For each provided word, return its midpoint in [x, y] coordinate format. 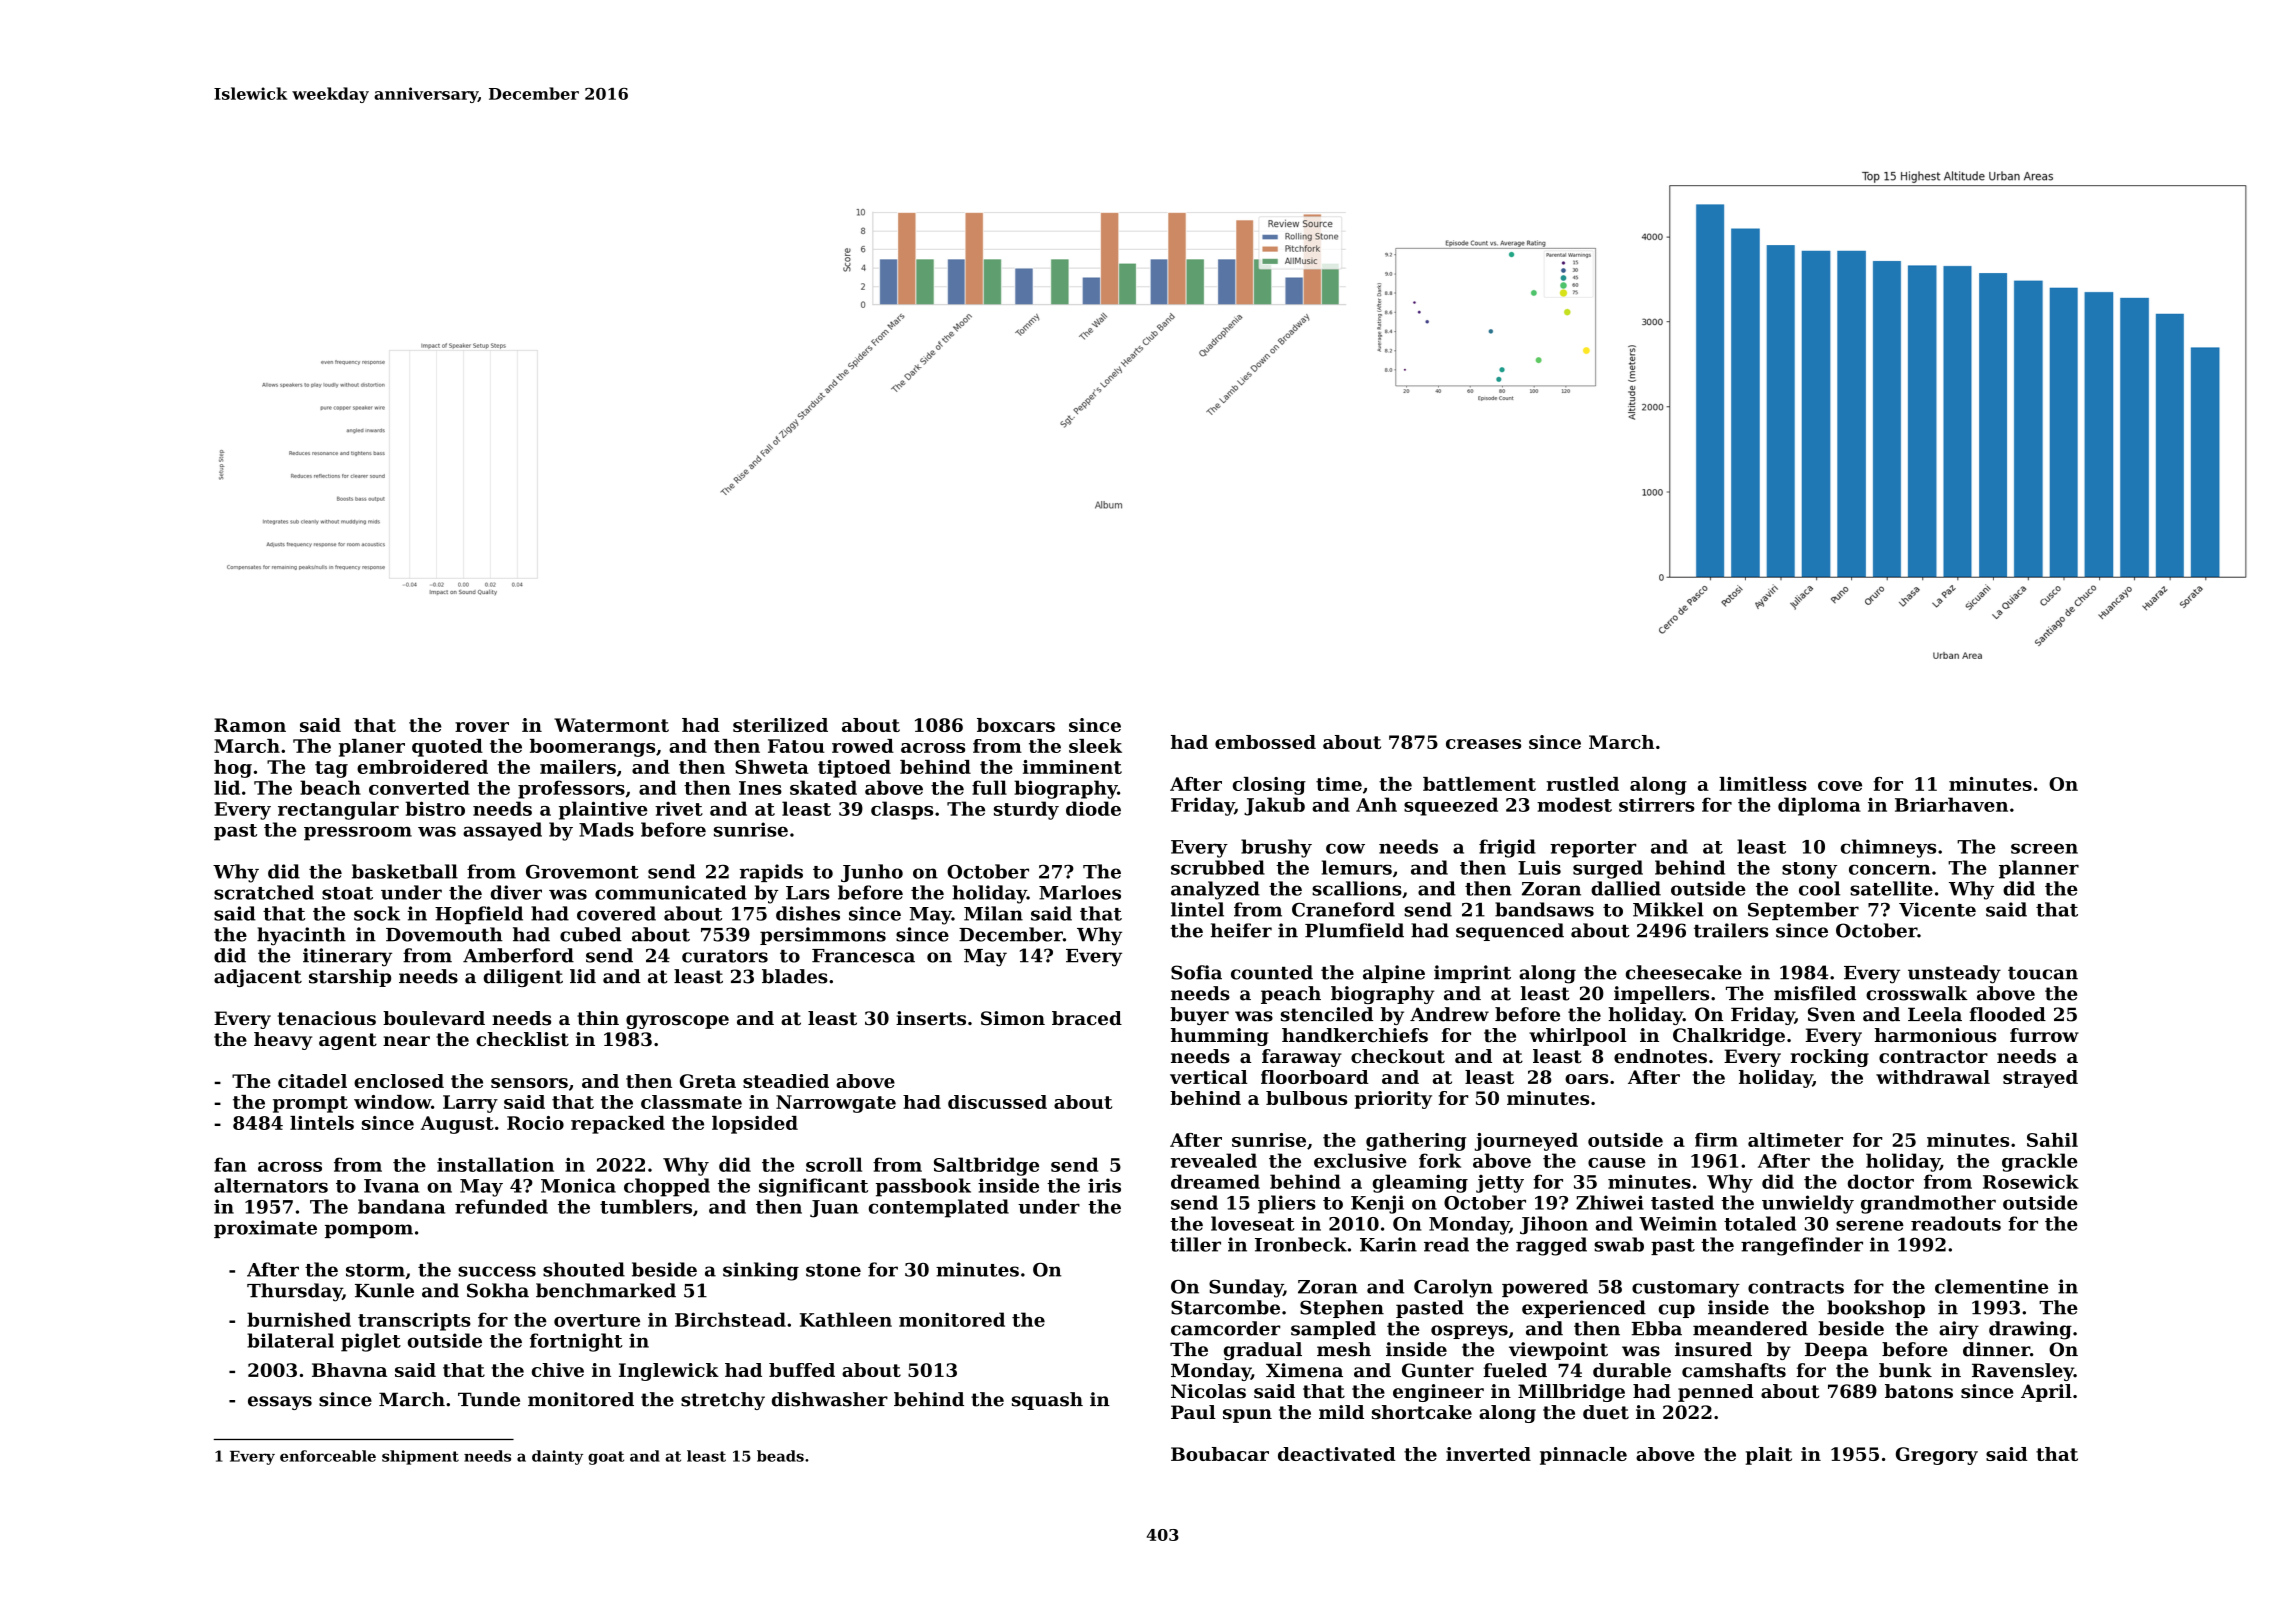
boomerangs [592, 748]
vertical [1208, 1077]
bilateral [290, 1340]
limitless [1763, 784]
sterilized [780, 725]
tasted [1682, 1202]
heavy [283, 1041]
